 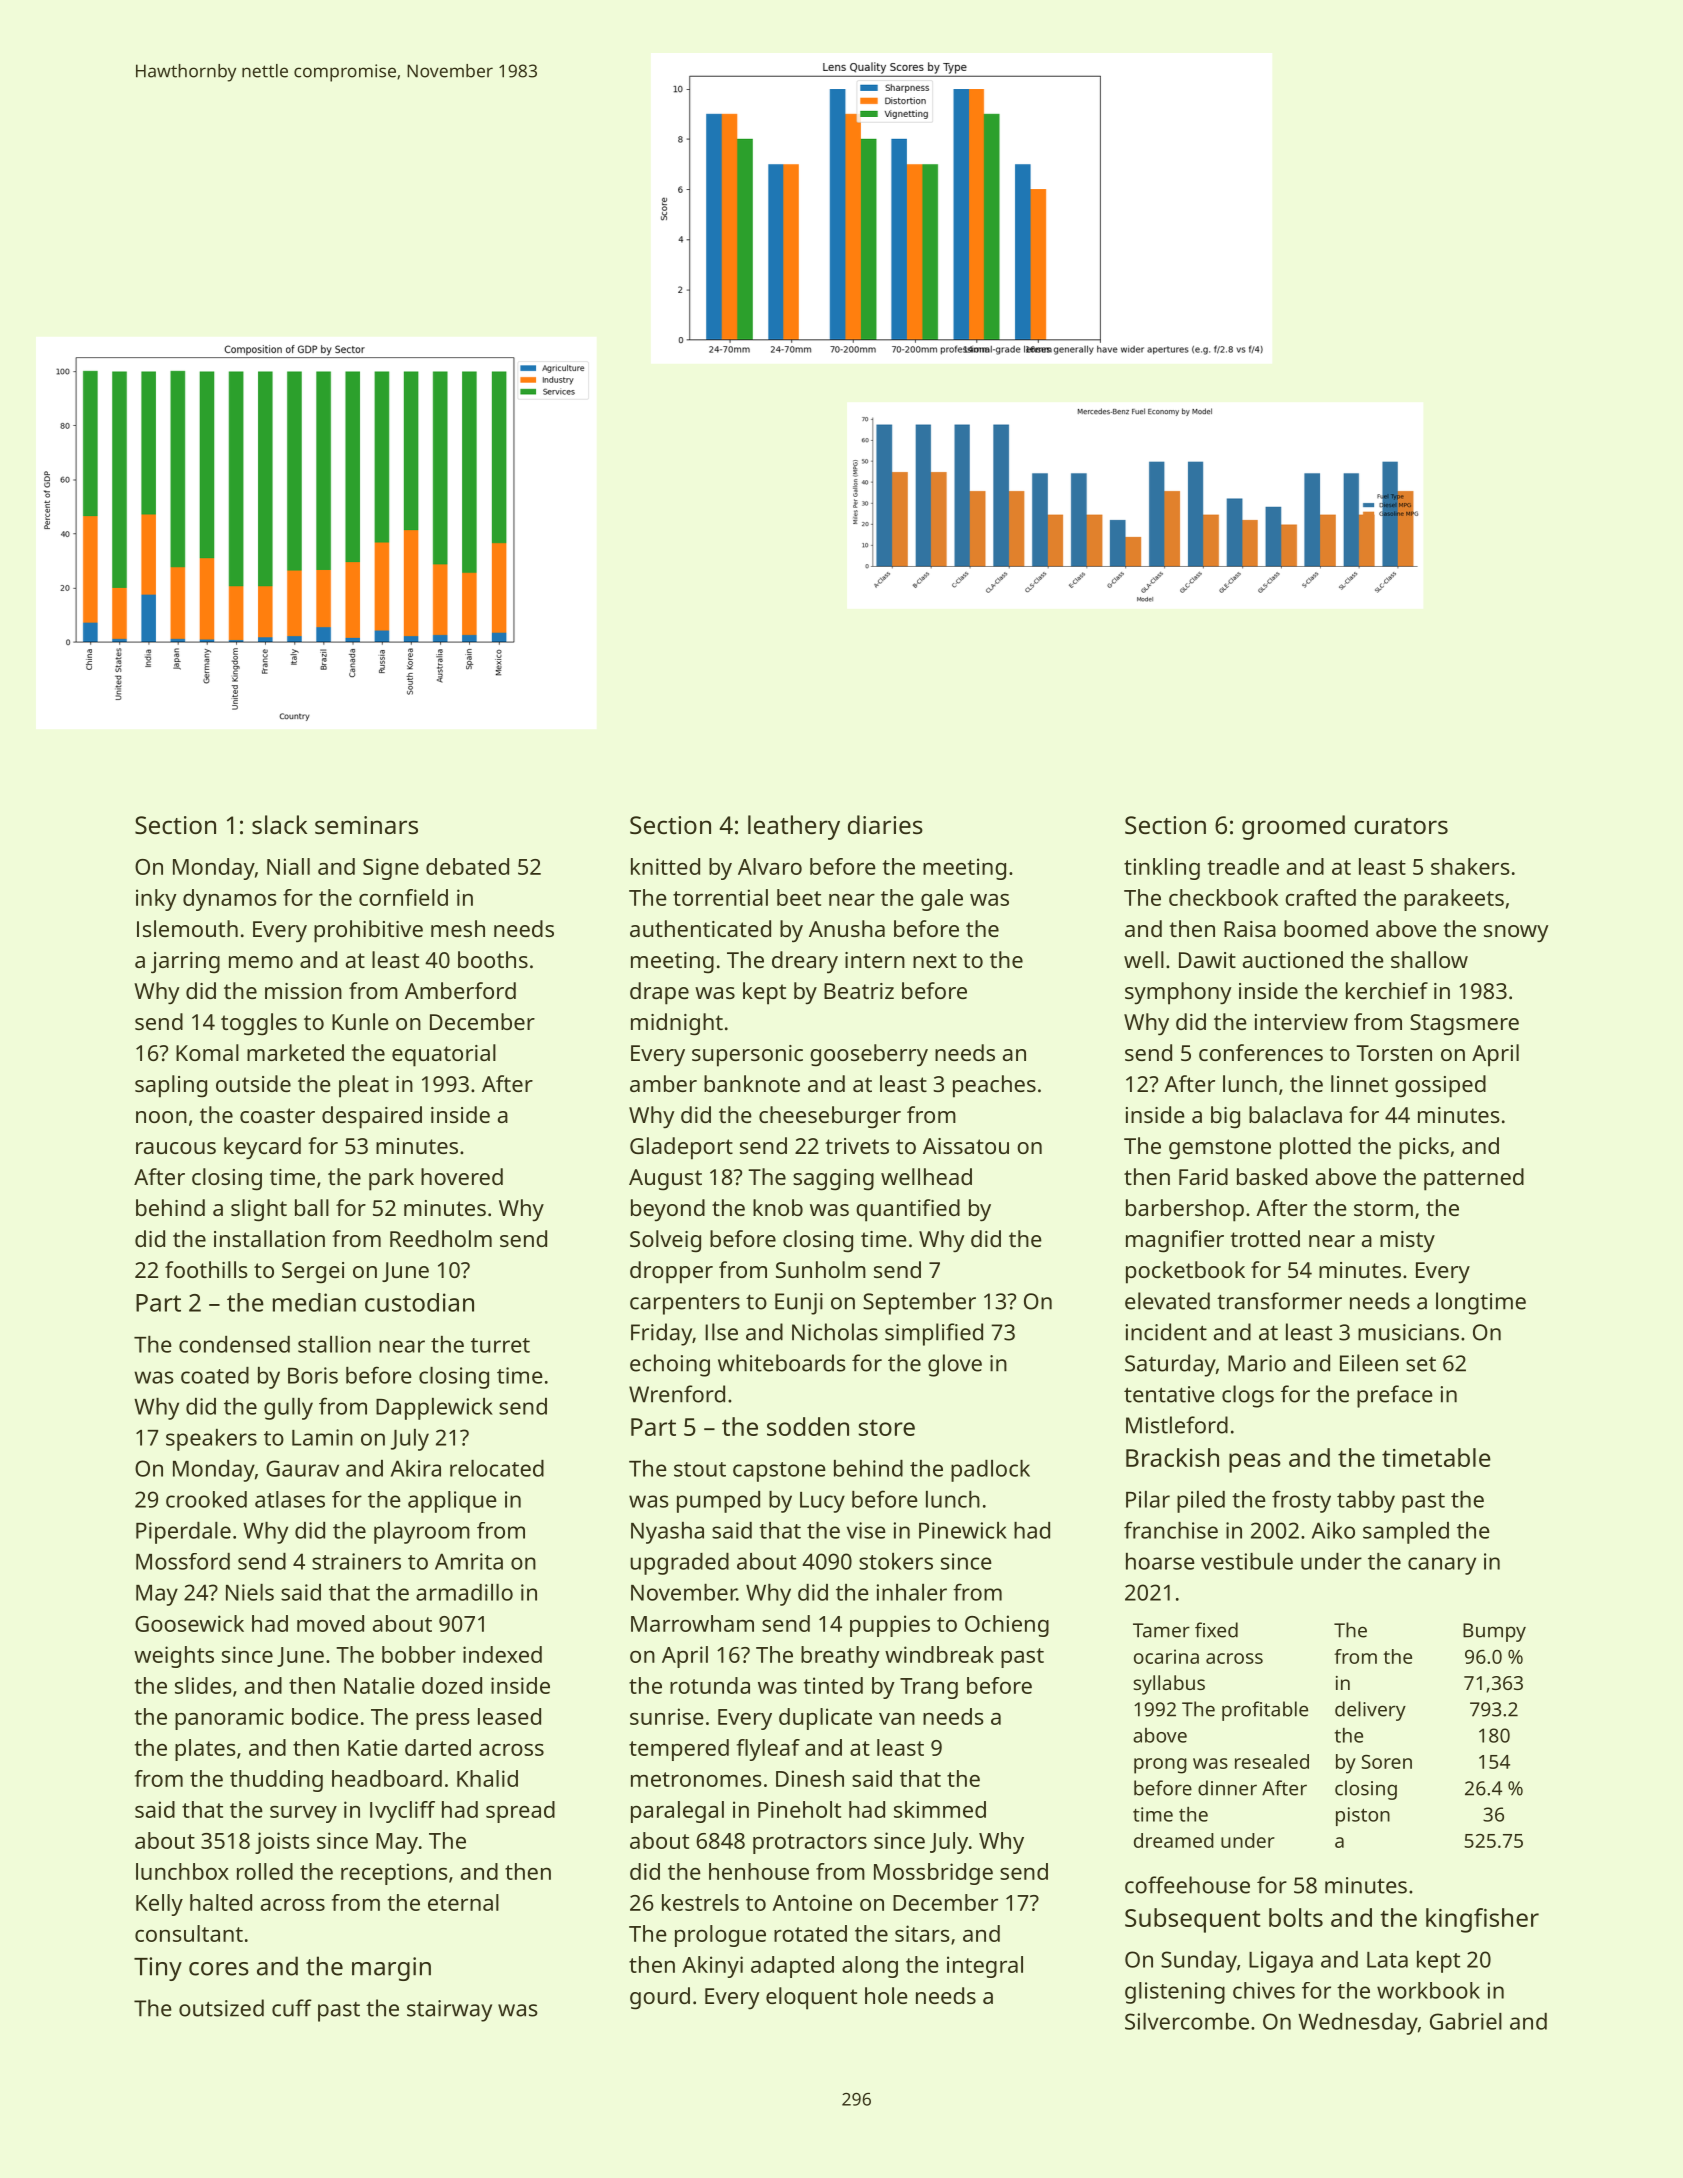 I want to click on knitted, so click(x=665, y=866).
